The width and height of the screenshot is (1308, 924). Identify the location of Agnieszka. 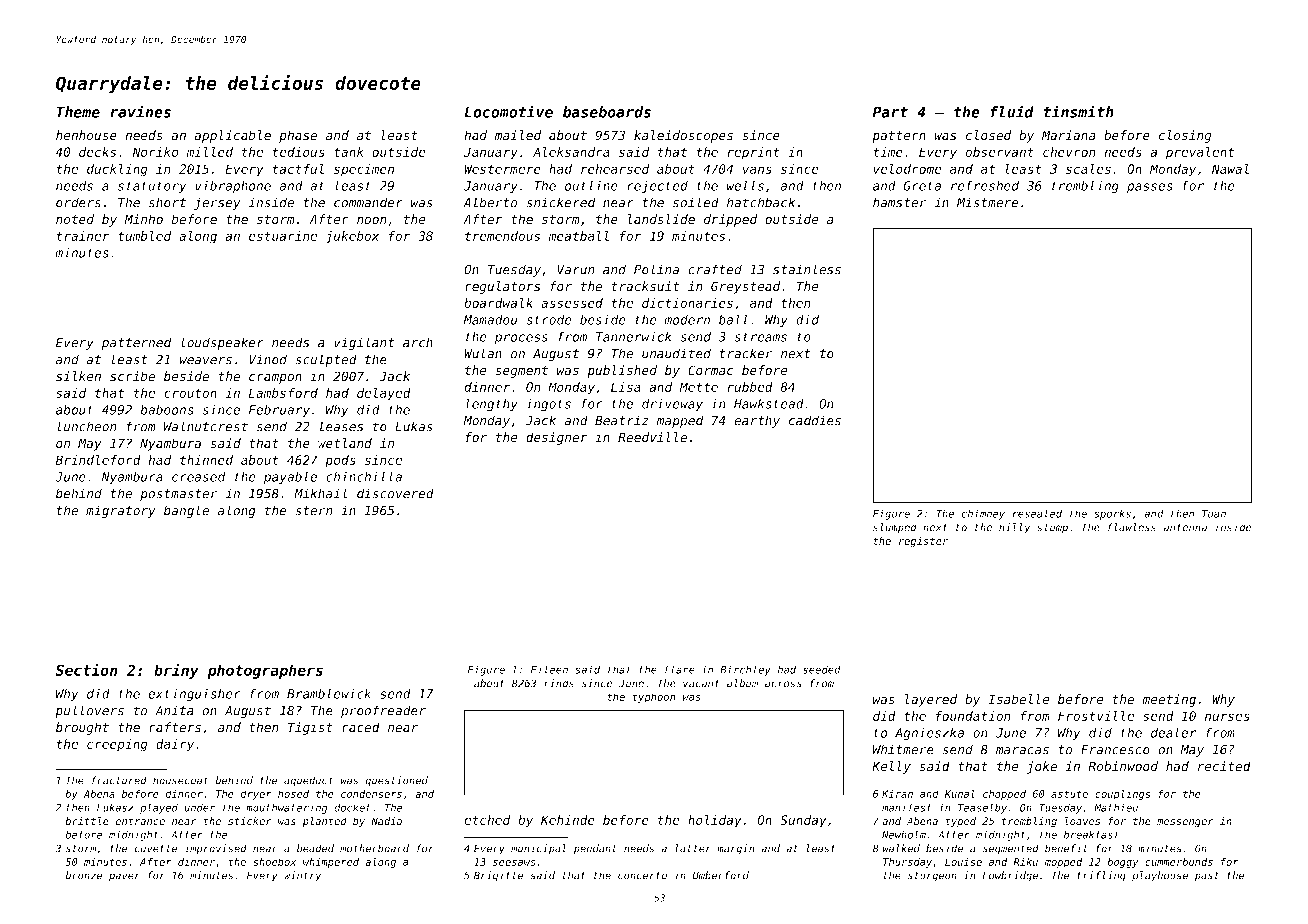
(929, 734).
